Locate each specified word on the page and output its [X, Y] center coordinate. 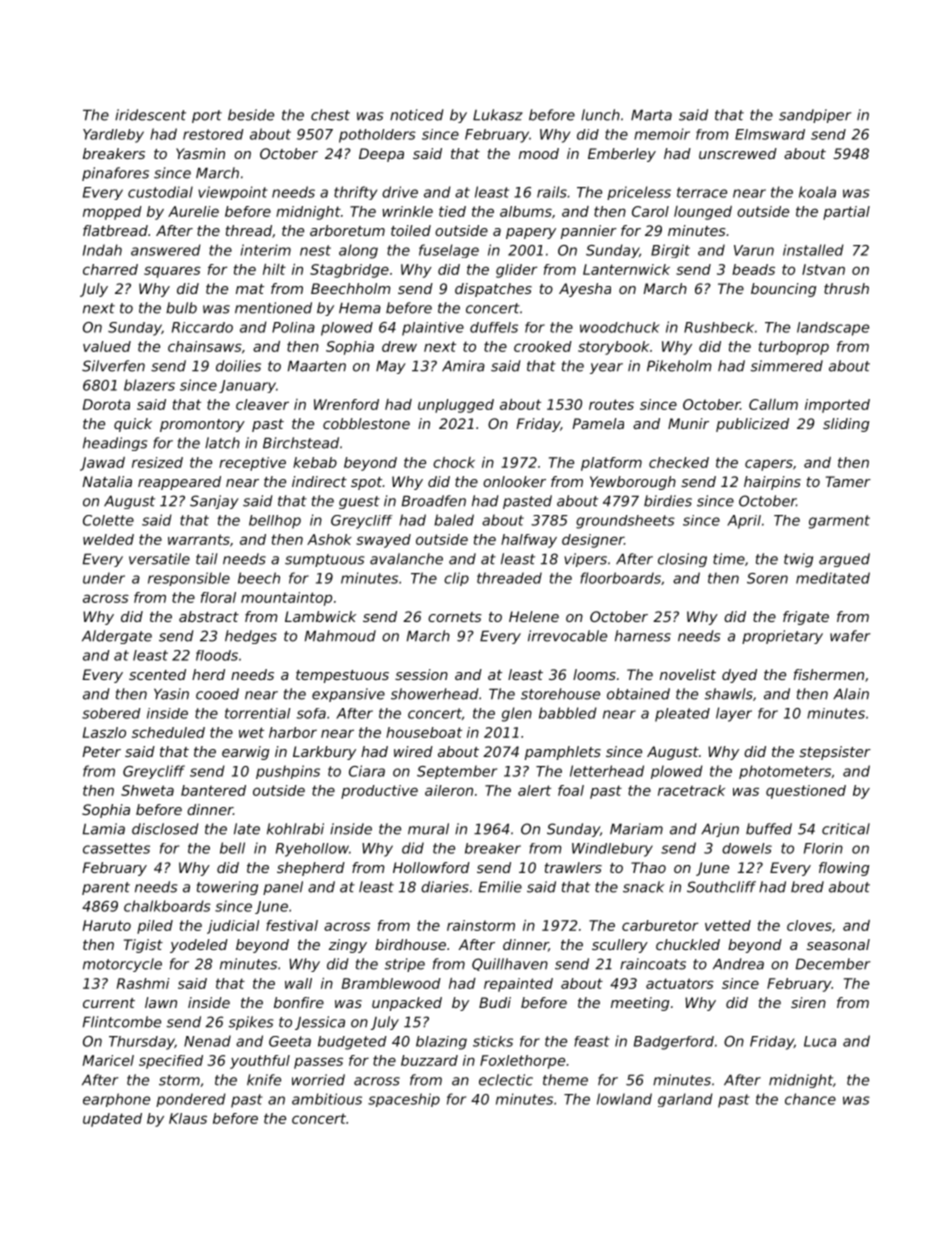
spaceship [404, 1100]
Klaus [188, 1118]
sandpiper [815, 116]
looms [594, 674]
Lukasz [498, 115]
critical [846, 829]
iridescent [150, 115]
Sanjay [214, 502]
